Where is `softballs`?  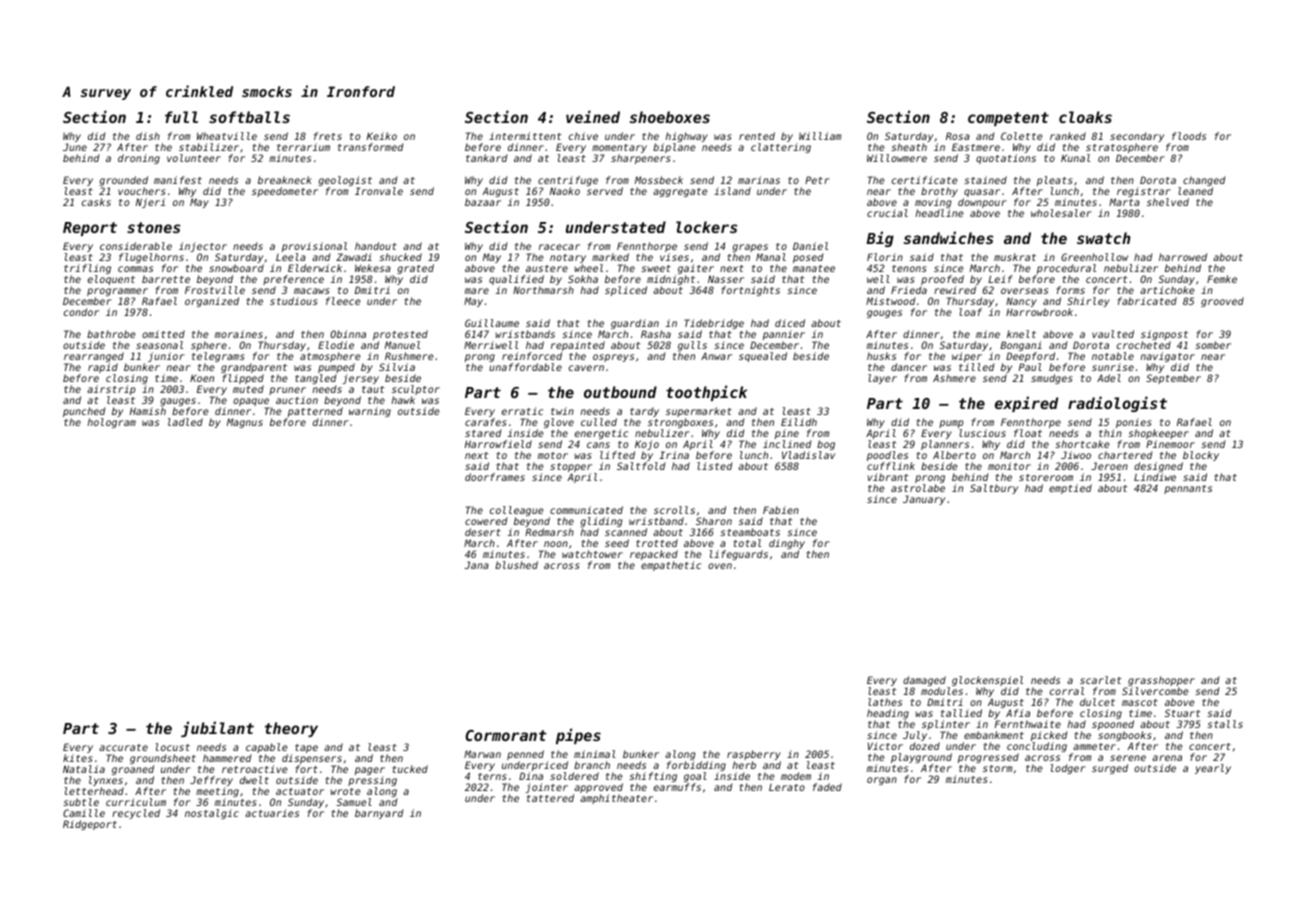
softballs is located at coordinates (249, 117).
